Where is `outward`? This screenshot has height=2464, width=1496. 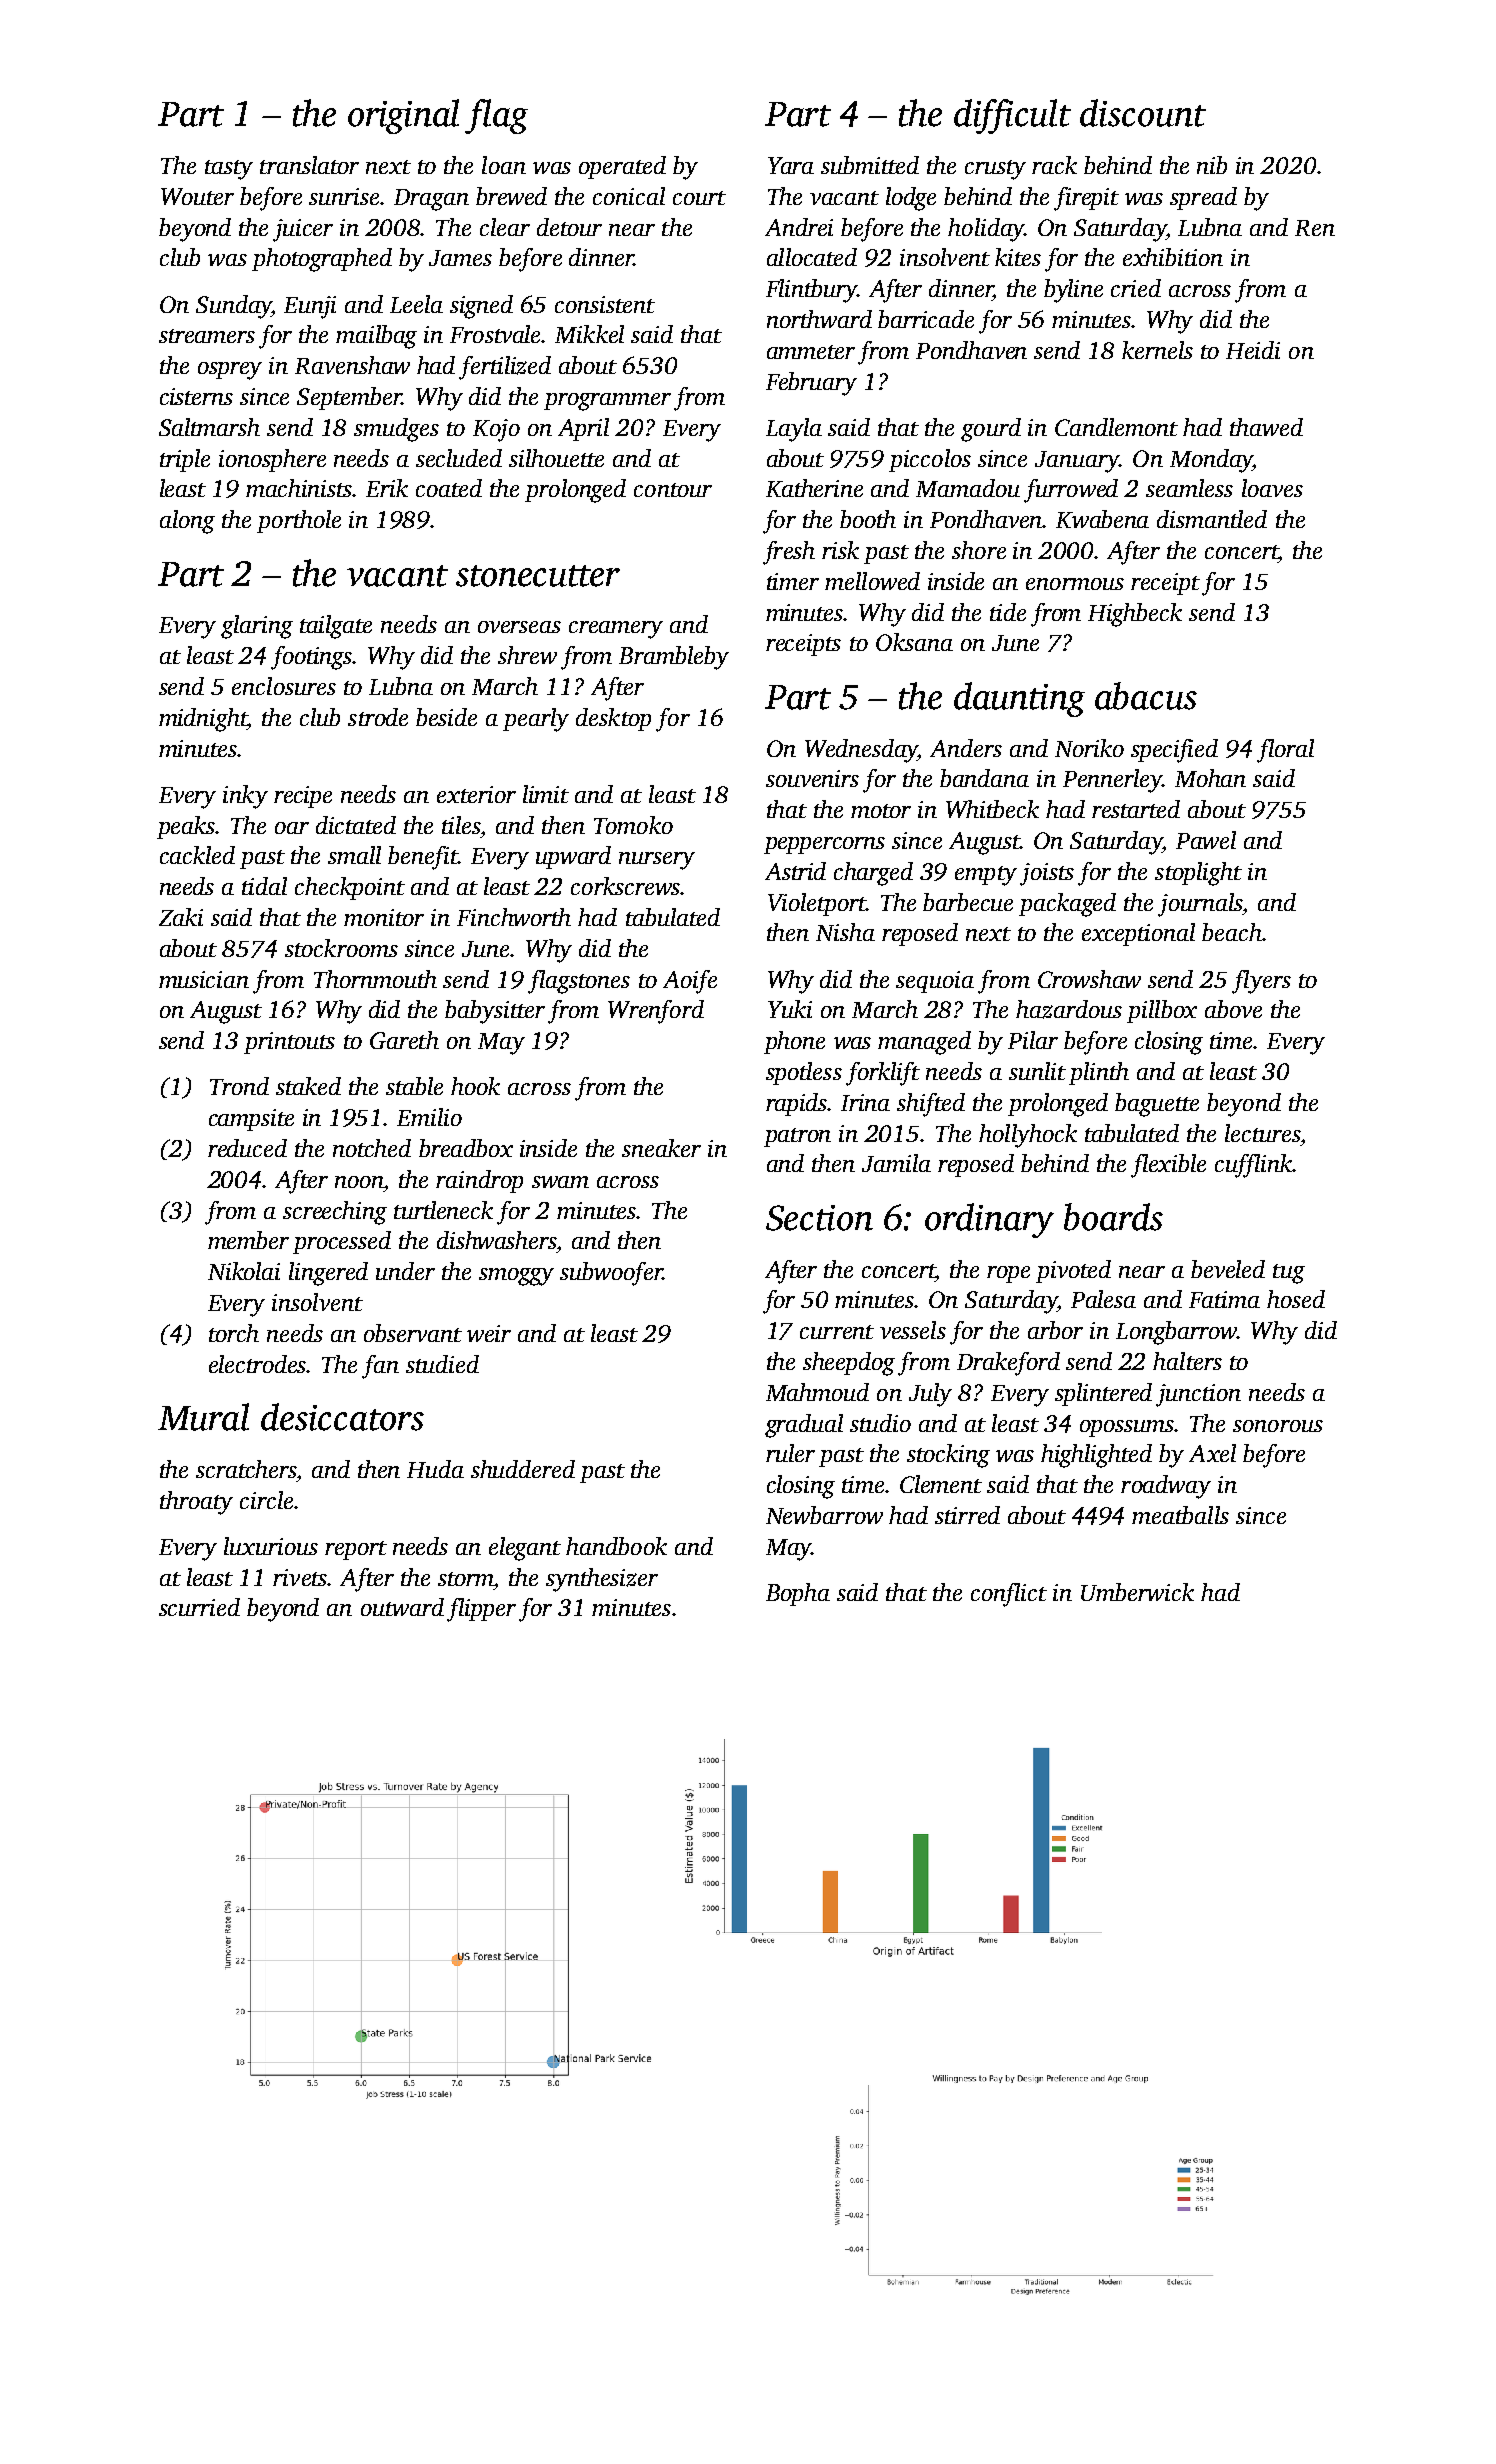
outward is located at coordinates (402, 1607).
